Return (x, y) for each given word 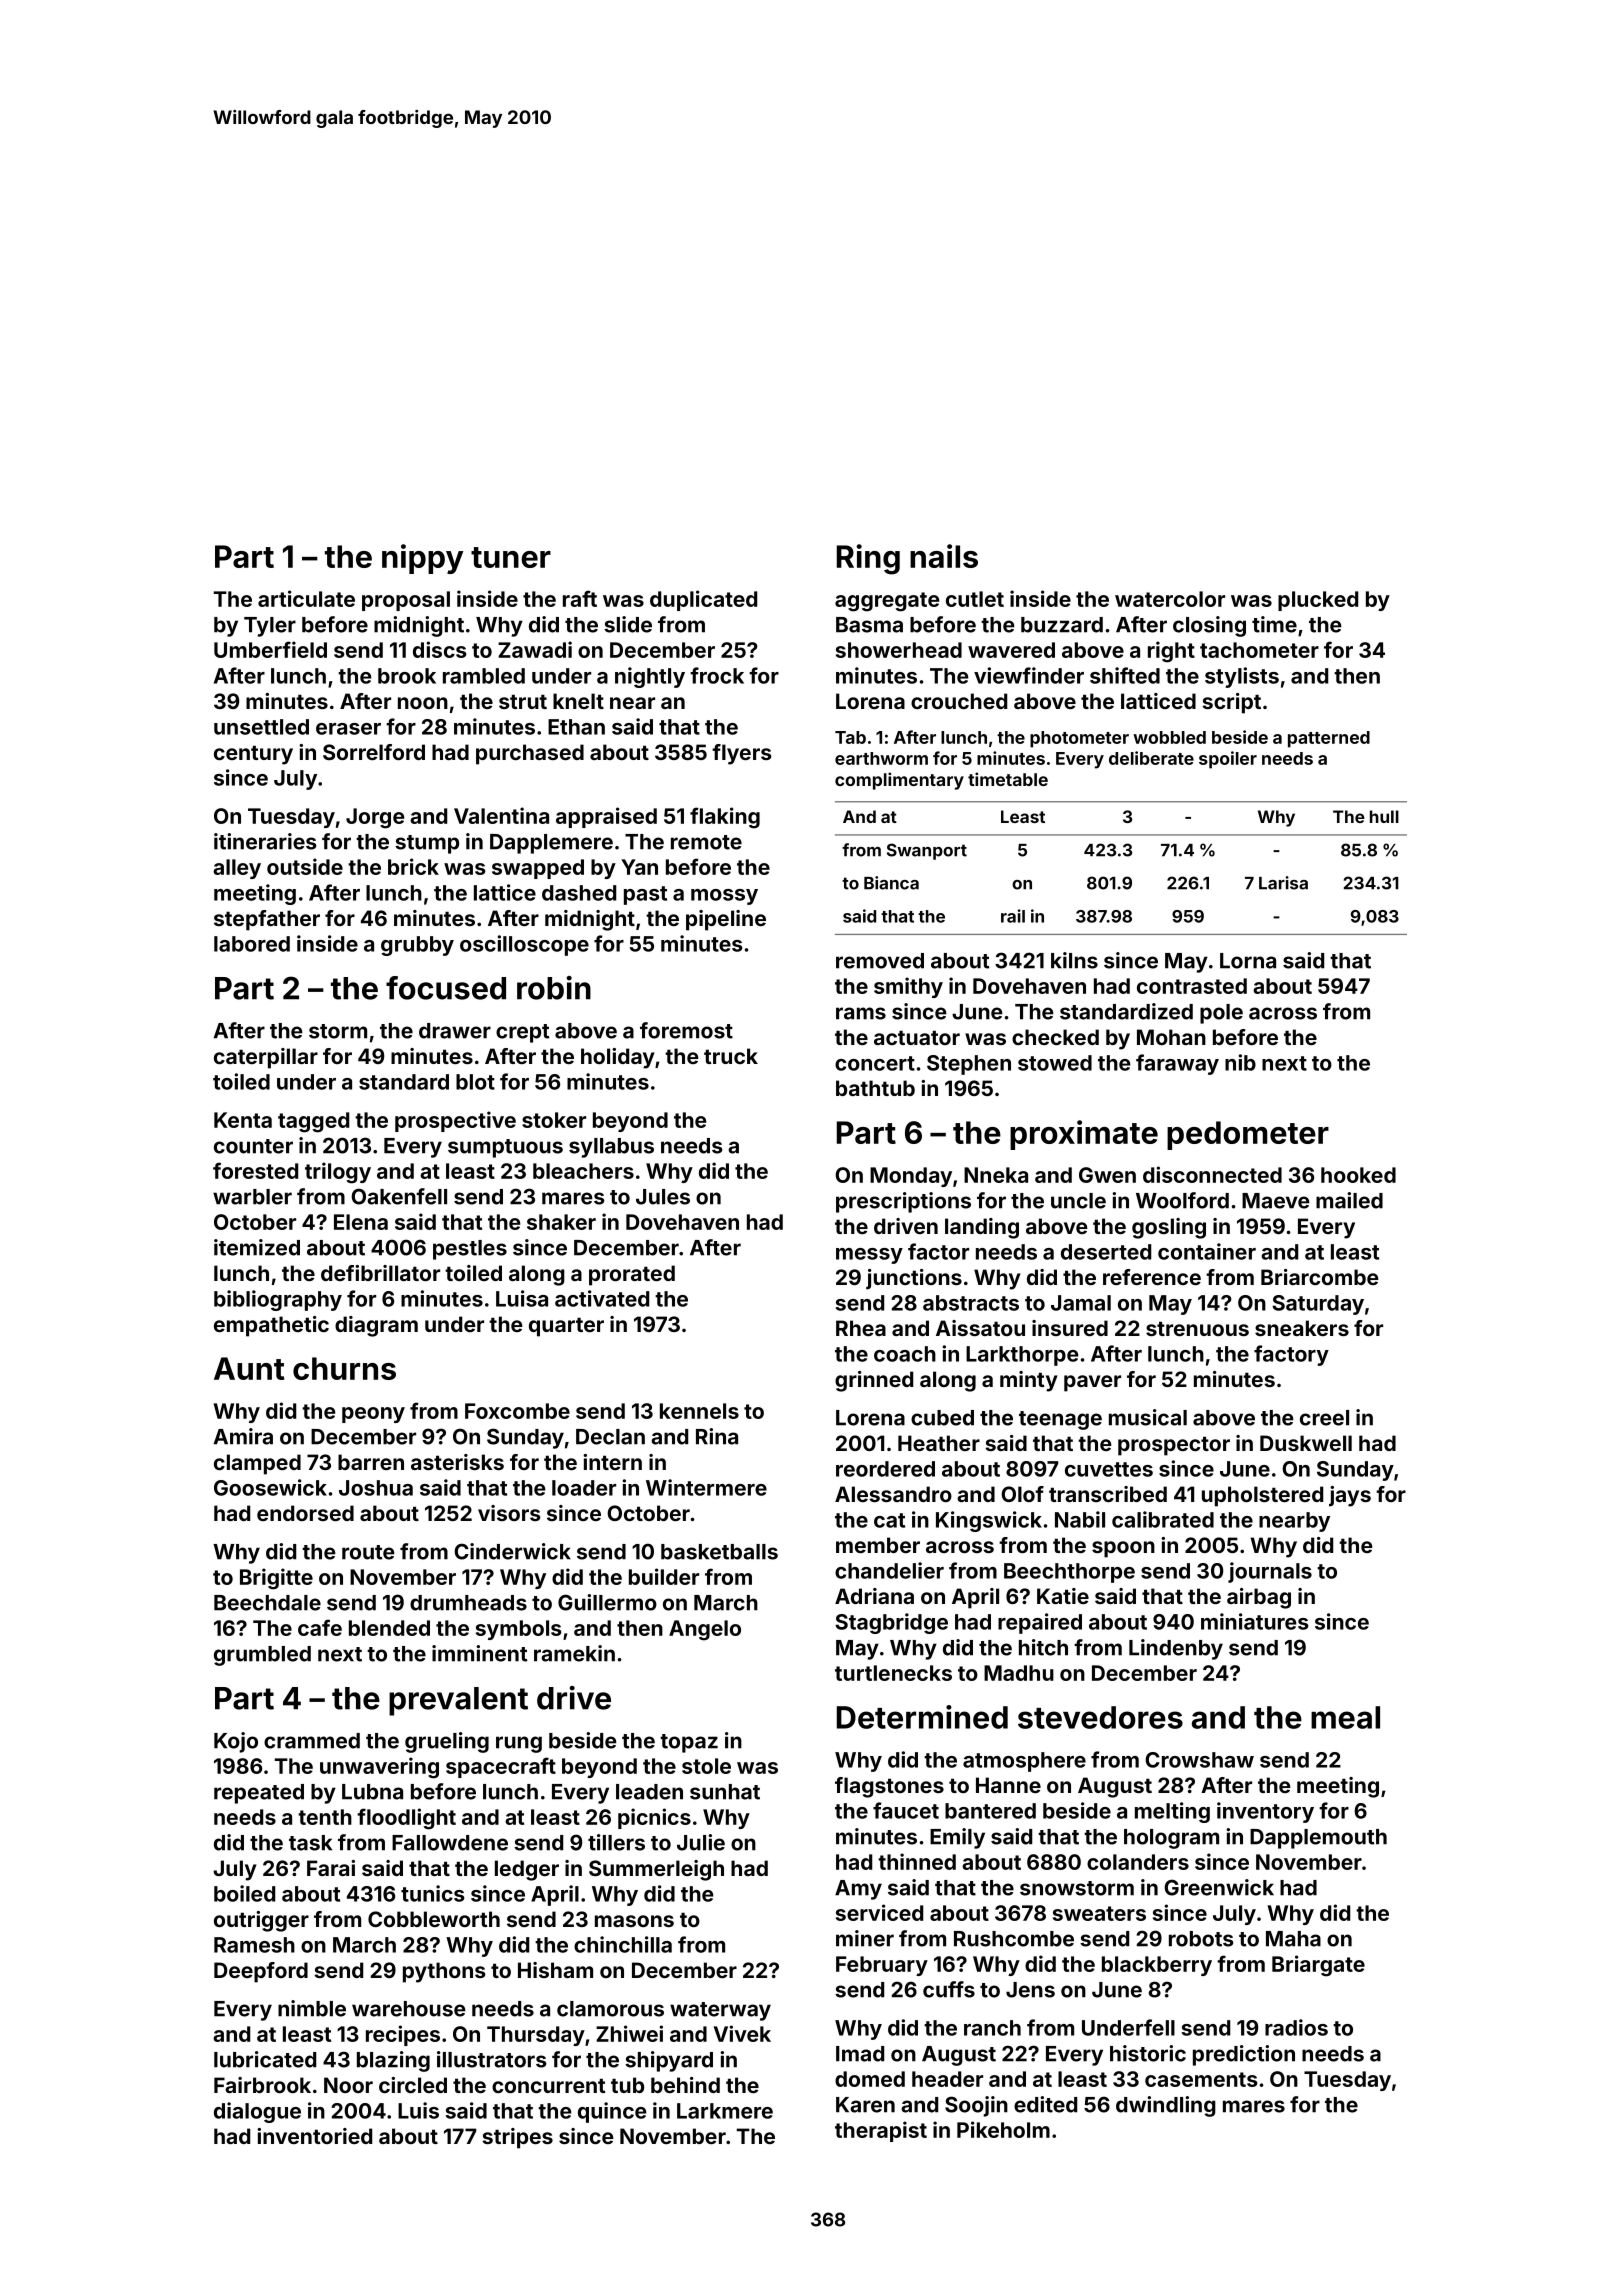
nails (944, 556)
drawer (455, 1031)
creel (1324, 1418)
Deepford (261, 1972)
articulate (306, 598)
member (878, 1545)
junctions (914, 1279)
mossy (724, 897)
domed (870, 2079)
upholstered (1262, 1496)
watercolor (1170, 599)
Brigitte (276, 1579)
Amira (243, 1436)
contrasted (1192, 986)
